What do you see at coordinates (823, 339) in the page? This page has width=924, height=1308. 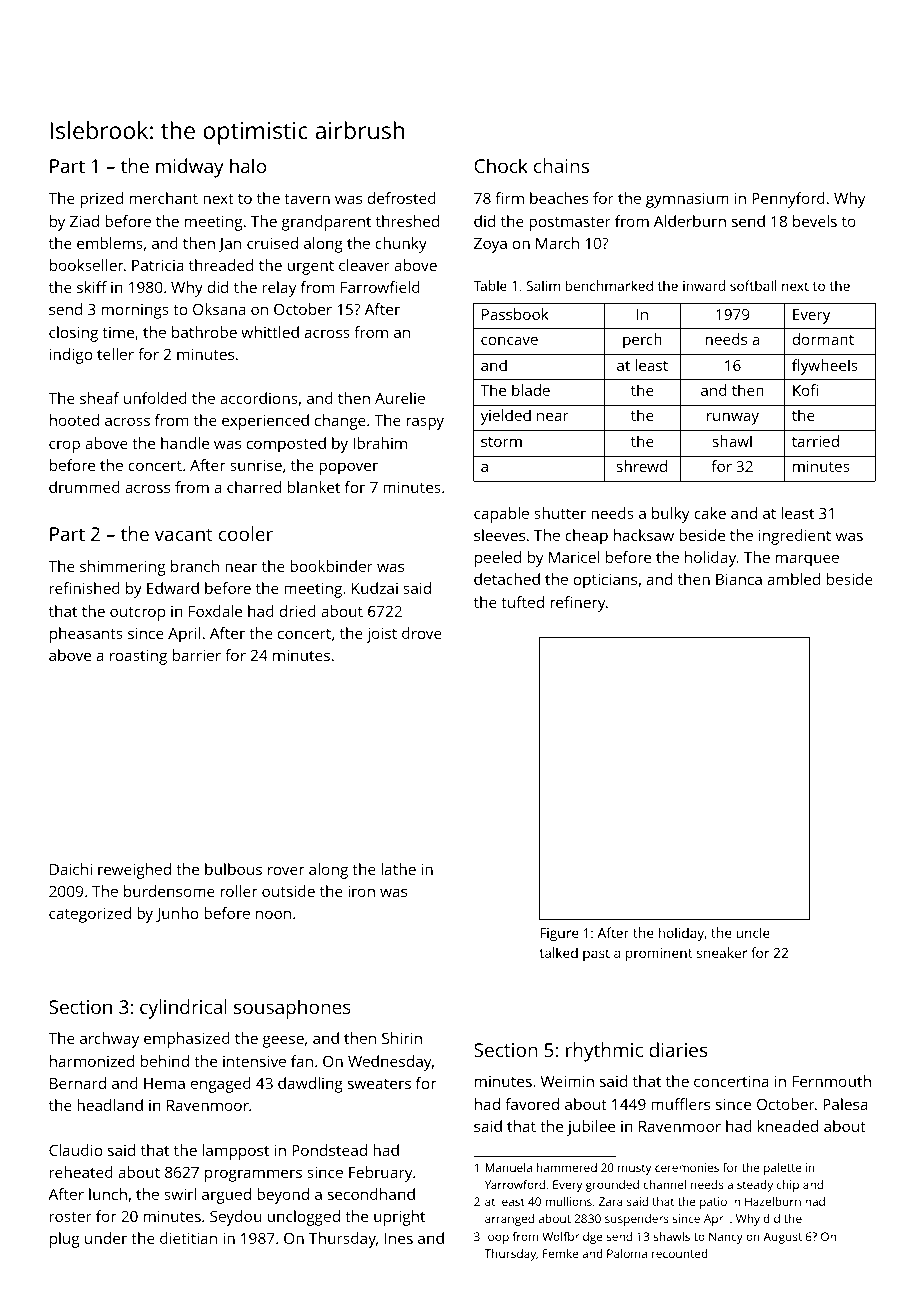 I see `dormant` at bounding box center [823, 339].
